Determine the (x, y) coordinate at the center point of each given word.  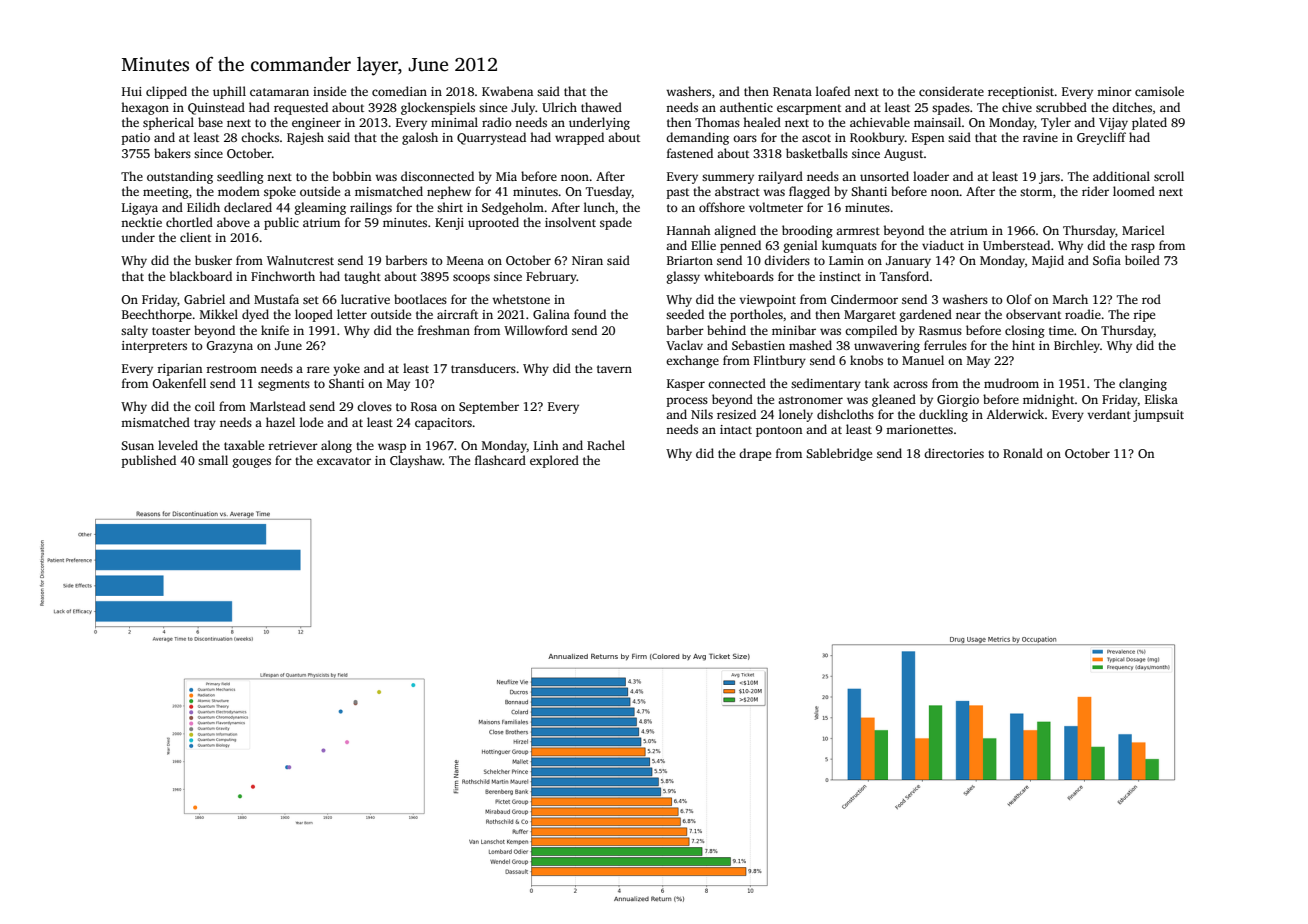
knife (275, 330)
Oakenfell (179, 383)
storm (1036, 192)
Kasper (686, 385)
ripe (1144, 316)
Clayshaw (416, 461)
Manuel (923, 360)
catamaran (279, 92)
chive (1017, 107)
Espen (928, 139)
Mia (506, 176)
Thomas (717, 122)
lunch (599, 207)
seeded (685, 314)
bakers (172, 153)
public (281, 223)
